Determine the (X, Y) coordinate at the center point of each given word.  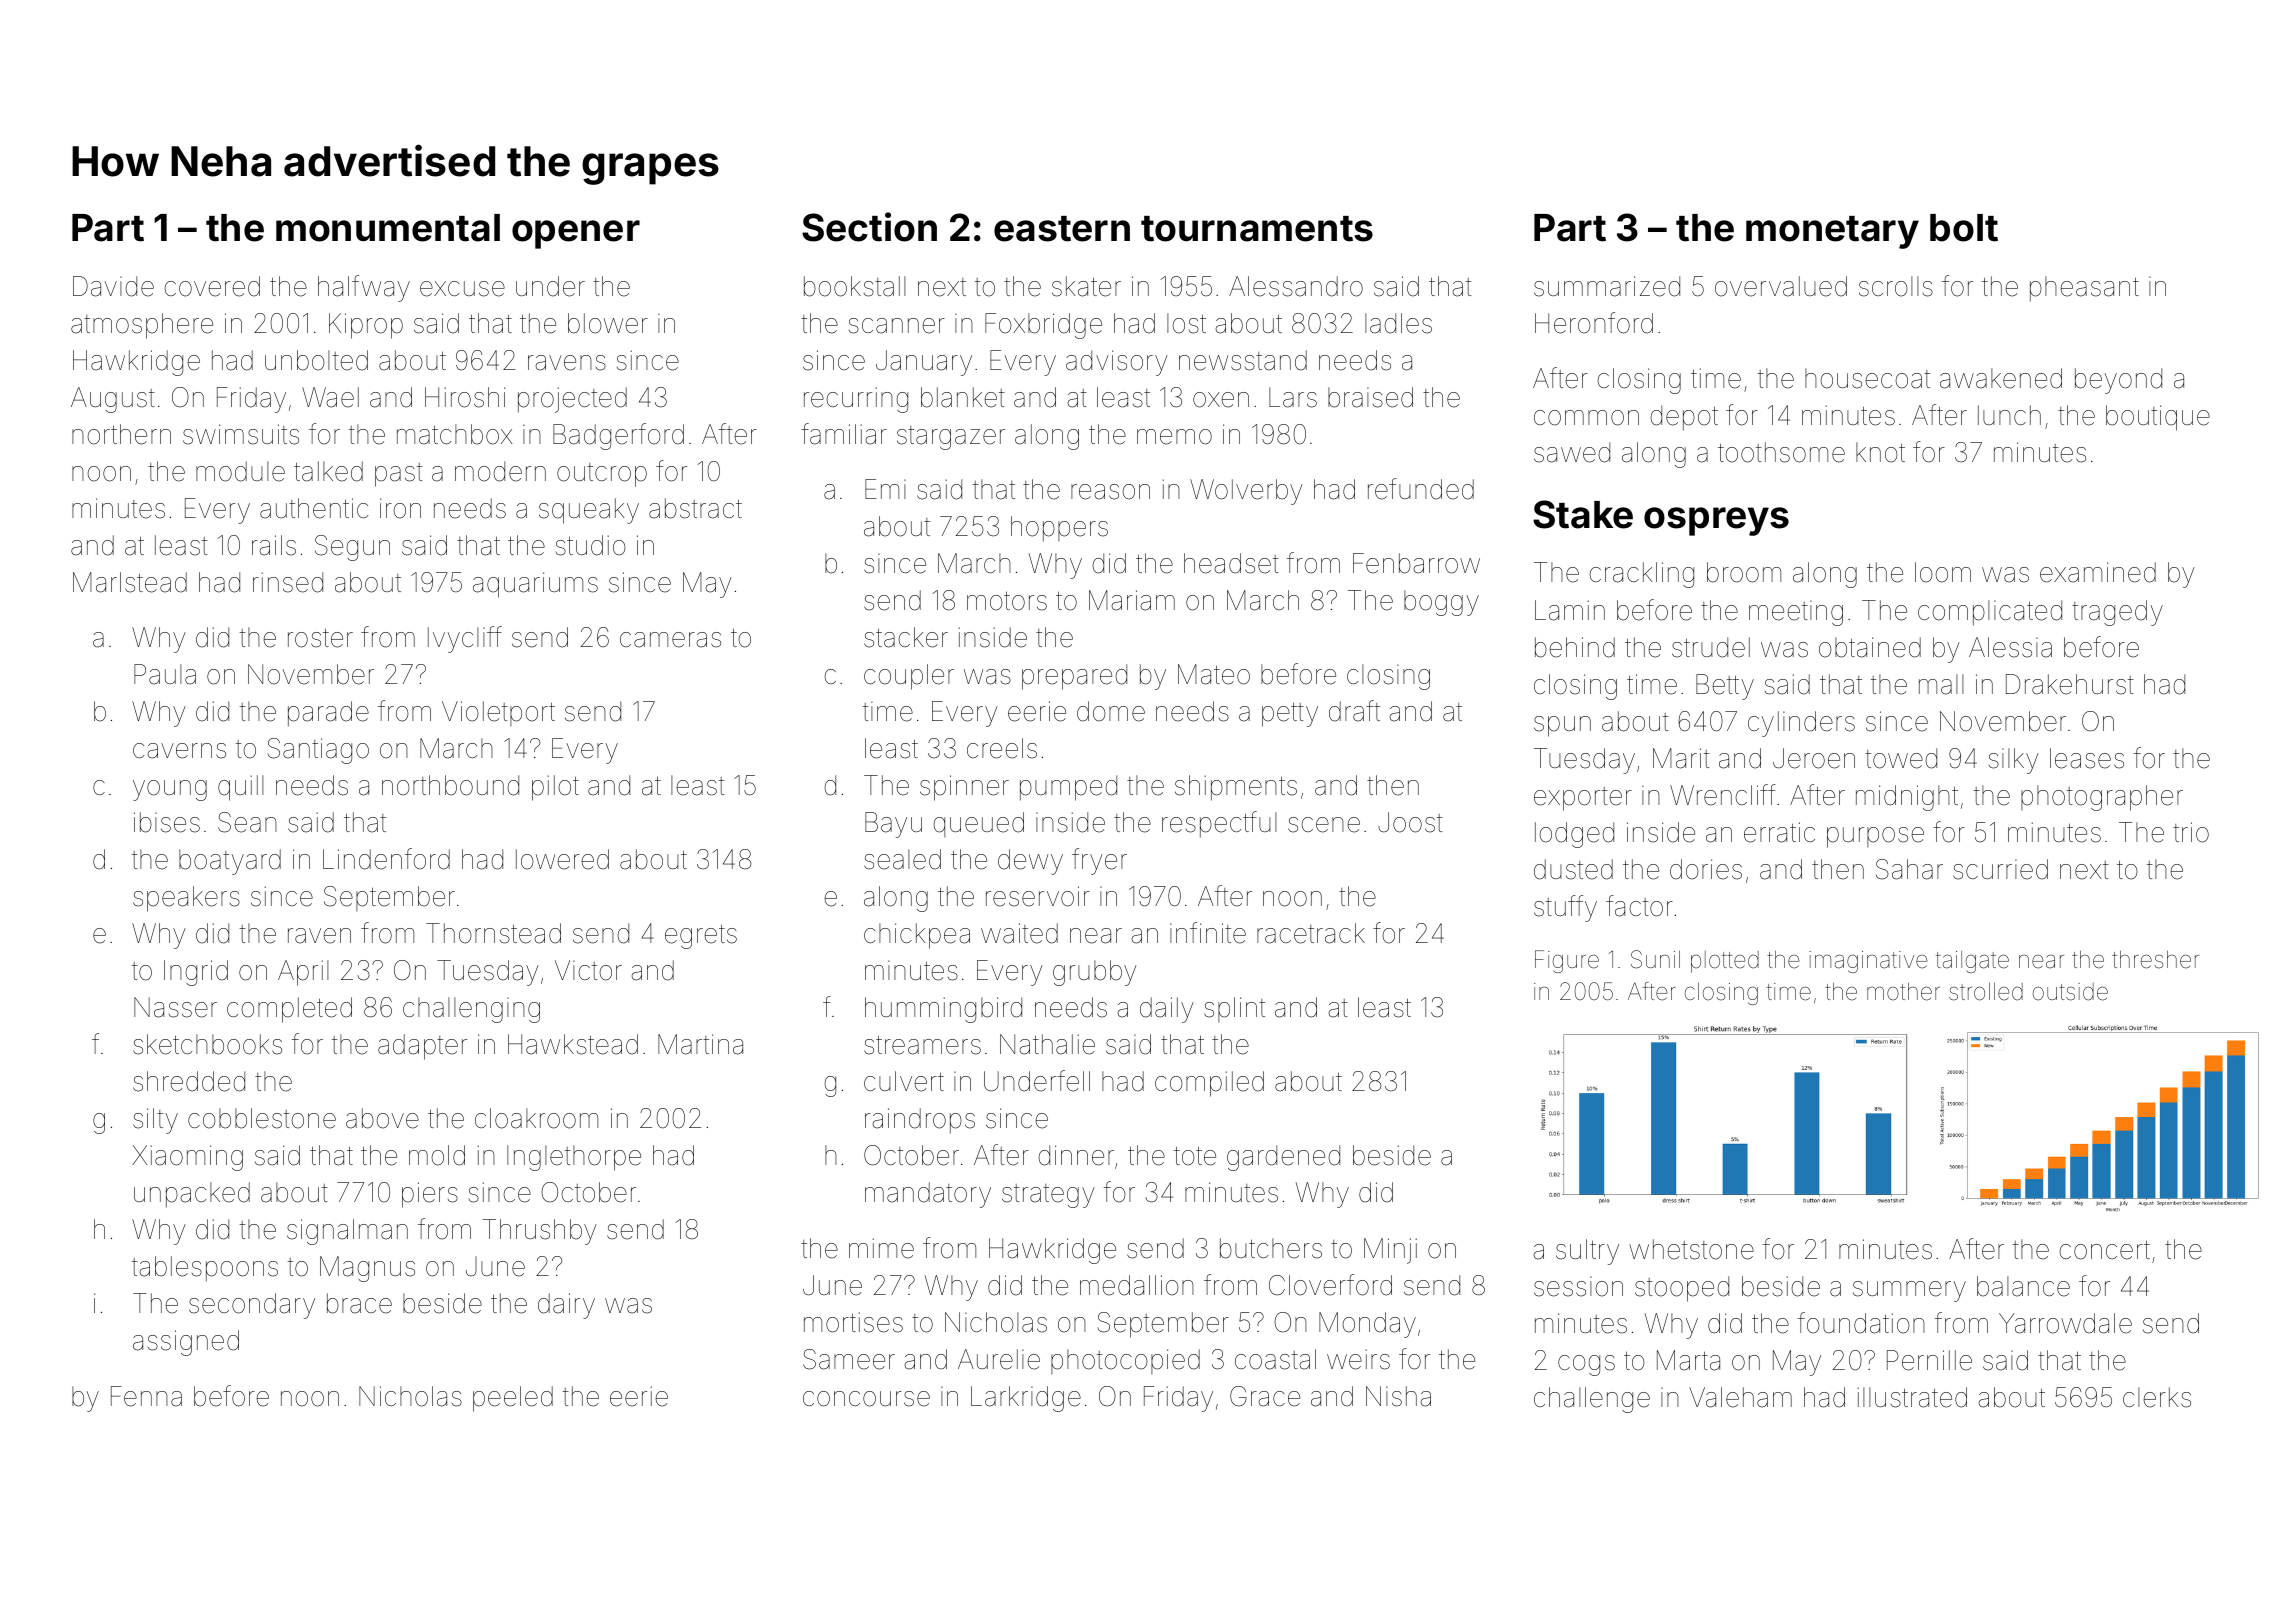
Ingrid (196, 973)
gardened (1283, 1158)
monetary (1832, 232)
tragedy (2117, 613)
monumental (388, 228)
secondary (252, 1306)
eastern (1062, 229)
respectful (1219, 824)
